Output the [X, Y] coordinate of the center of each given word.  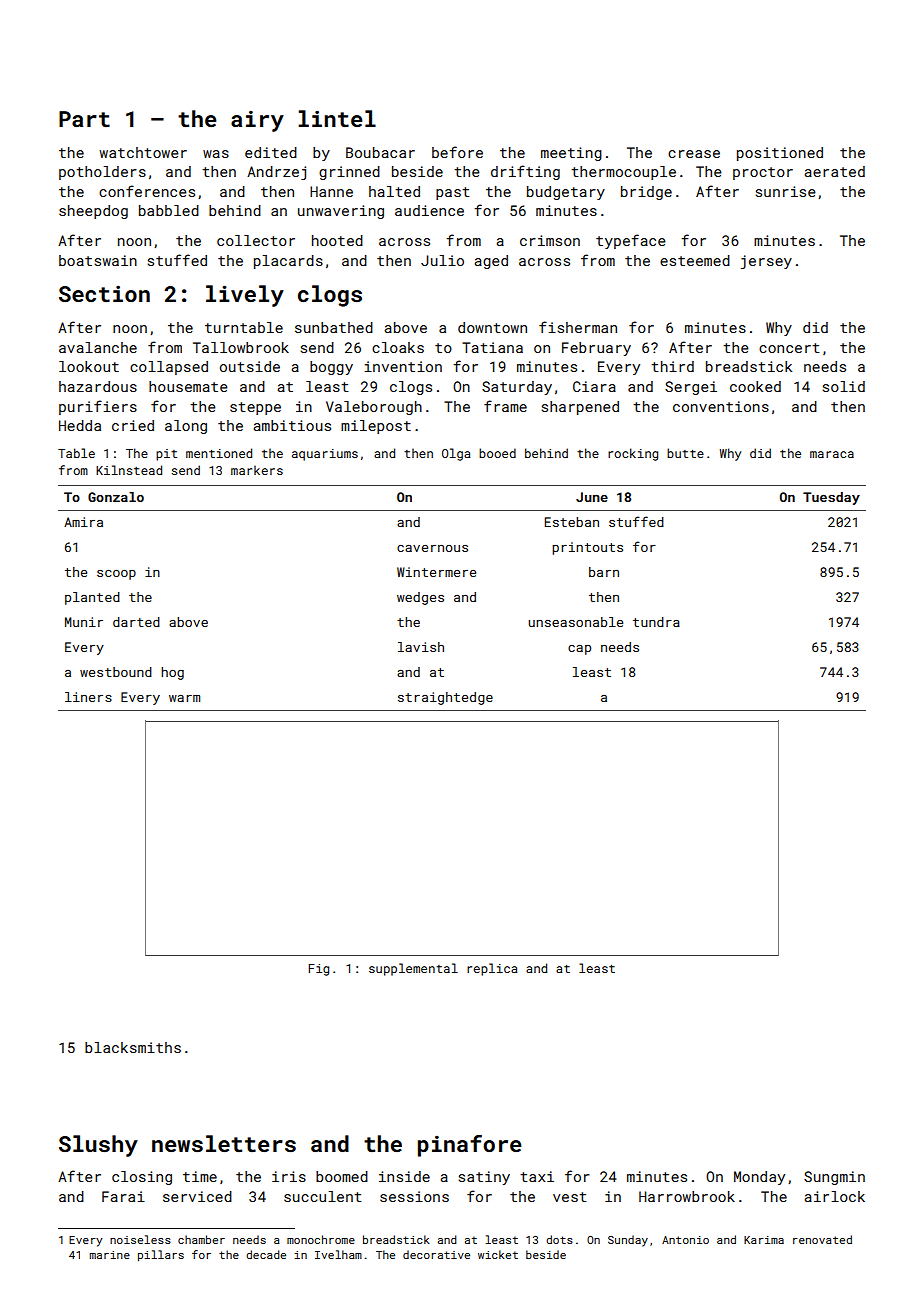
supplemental [413, 969]
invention [403, 366]
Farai [123, 1196]
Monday [759, 1178]
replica [492, 969]
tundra [656, 622]
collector [256, 240]
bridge [646, 193]
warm [184, 698]
